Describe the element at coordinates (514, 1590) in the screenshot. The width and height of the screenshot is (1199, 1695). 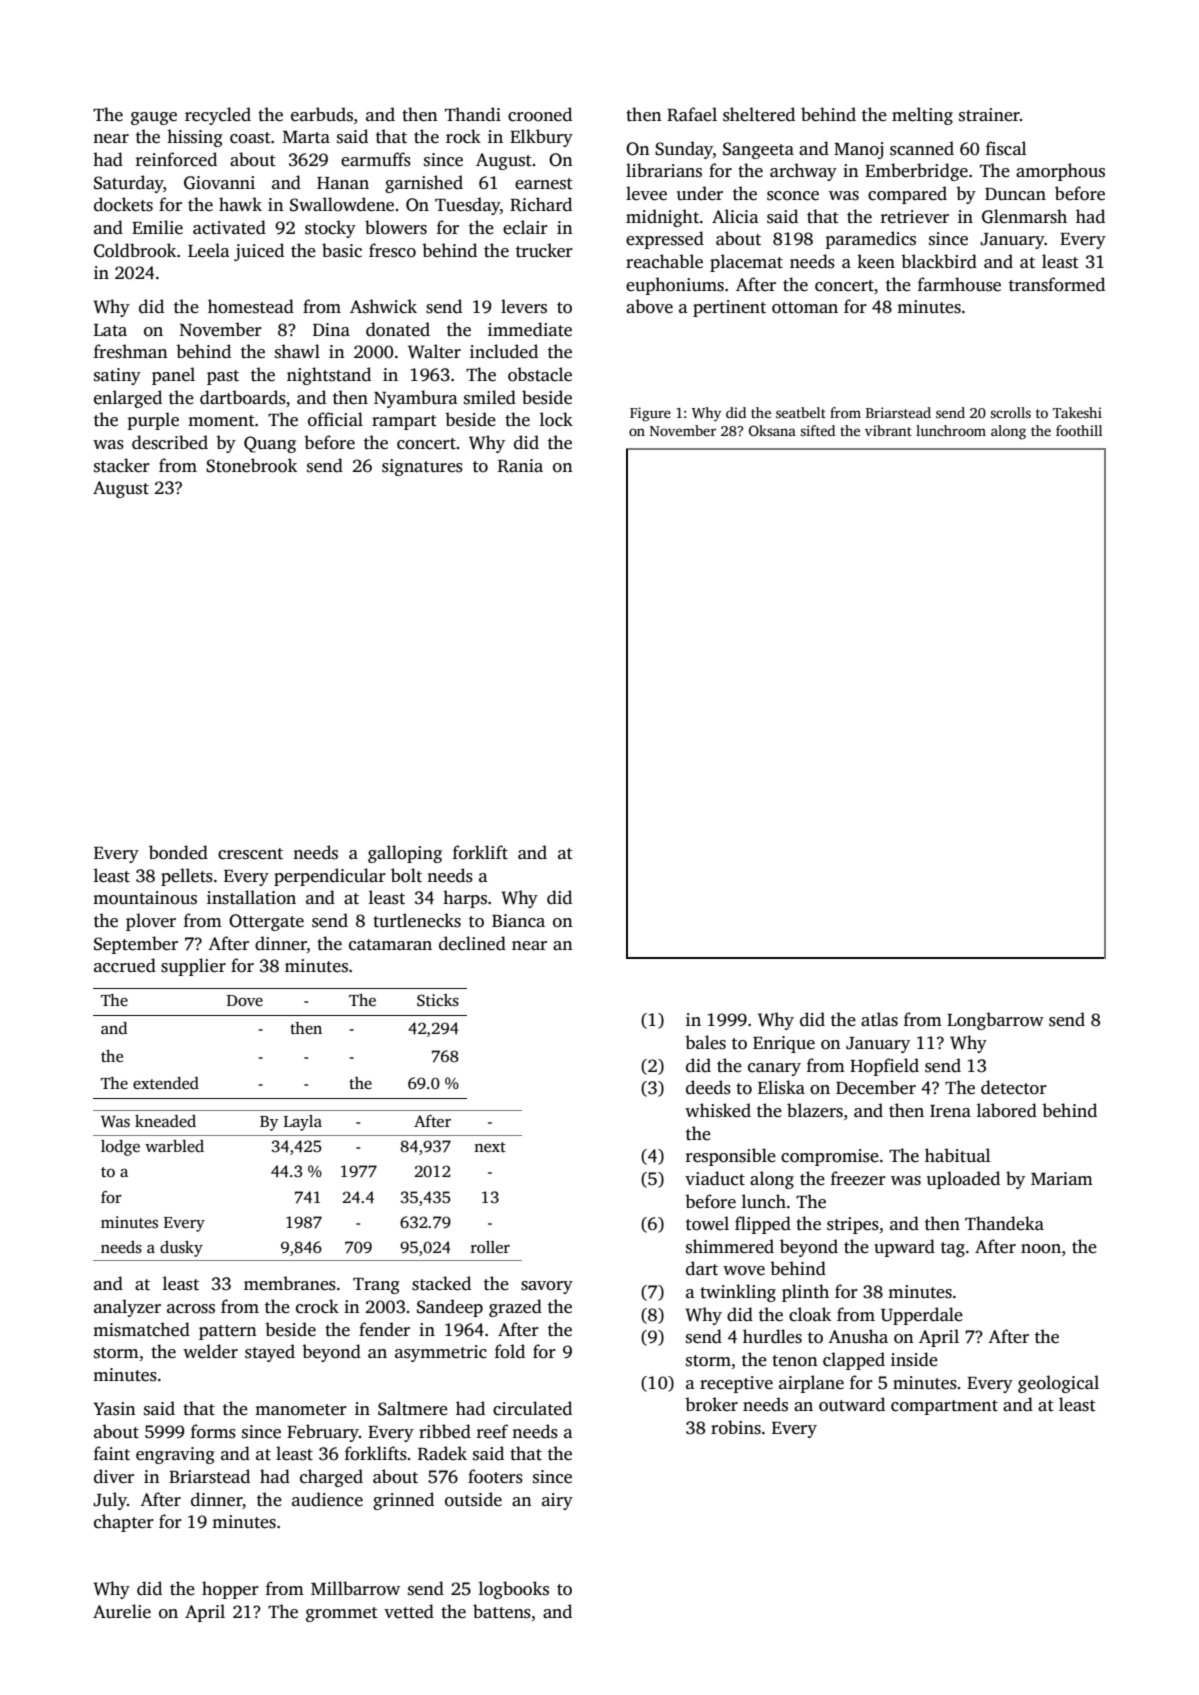
I see `logbooks` at that location.
